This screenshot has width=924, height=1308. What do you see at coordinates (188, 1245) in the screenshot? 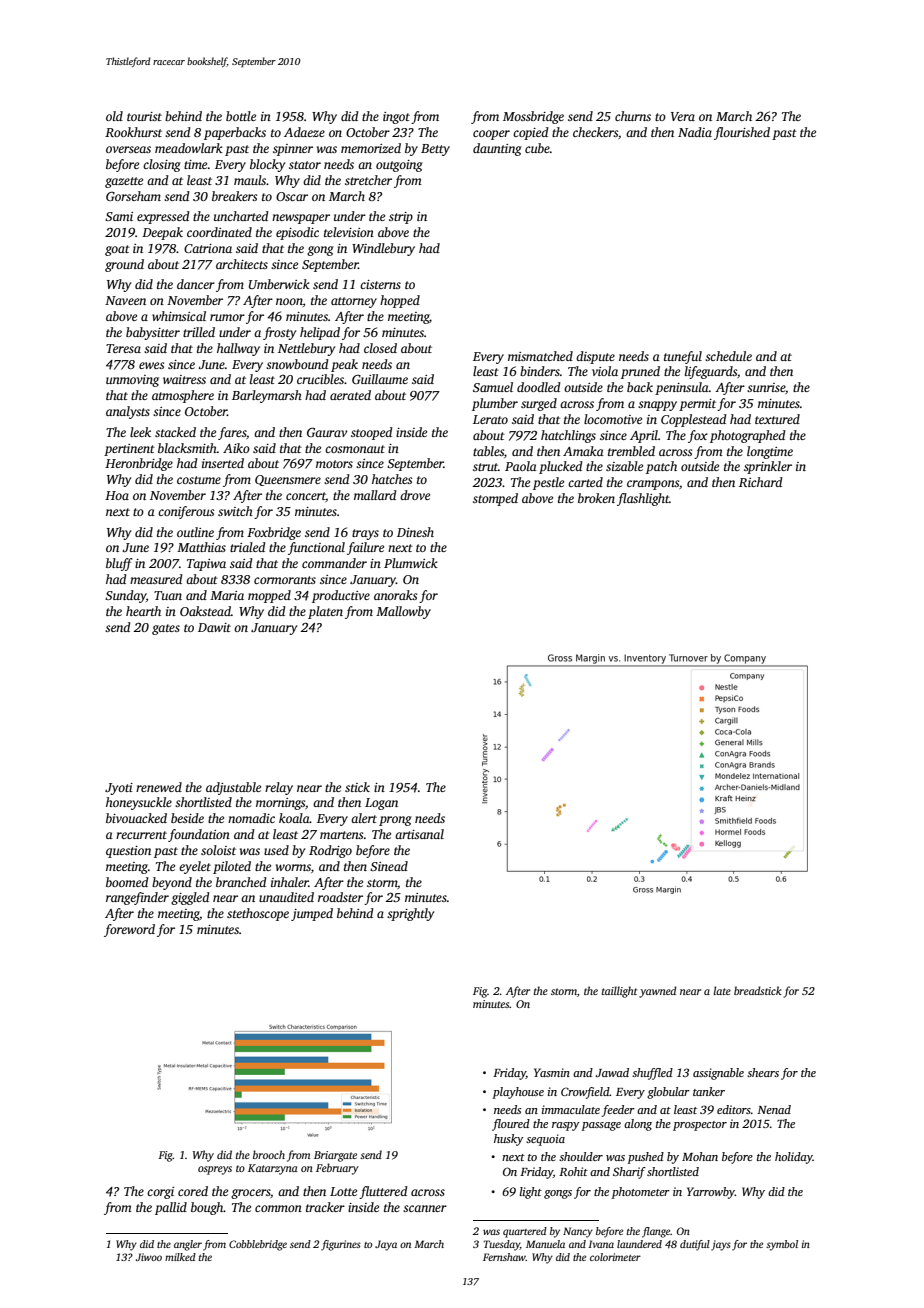
I see `angler` at bounding box center [188, 1245].
